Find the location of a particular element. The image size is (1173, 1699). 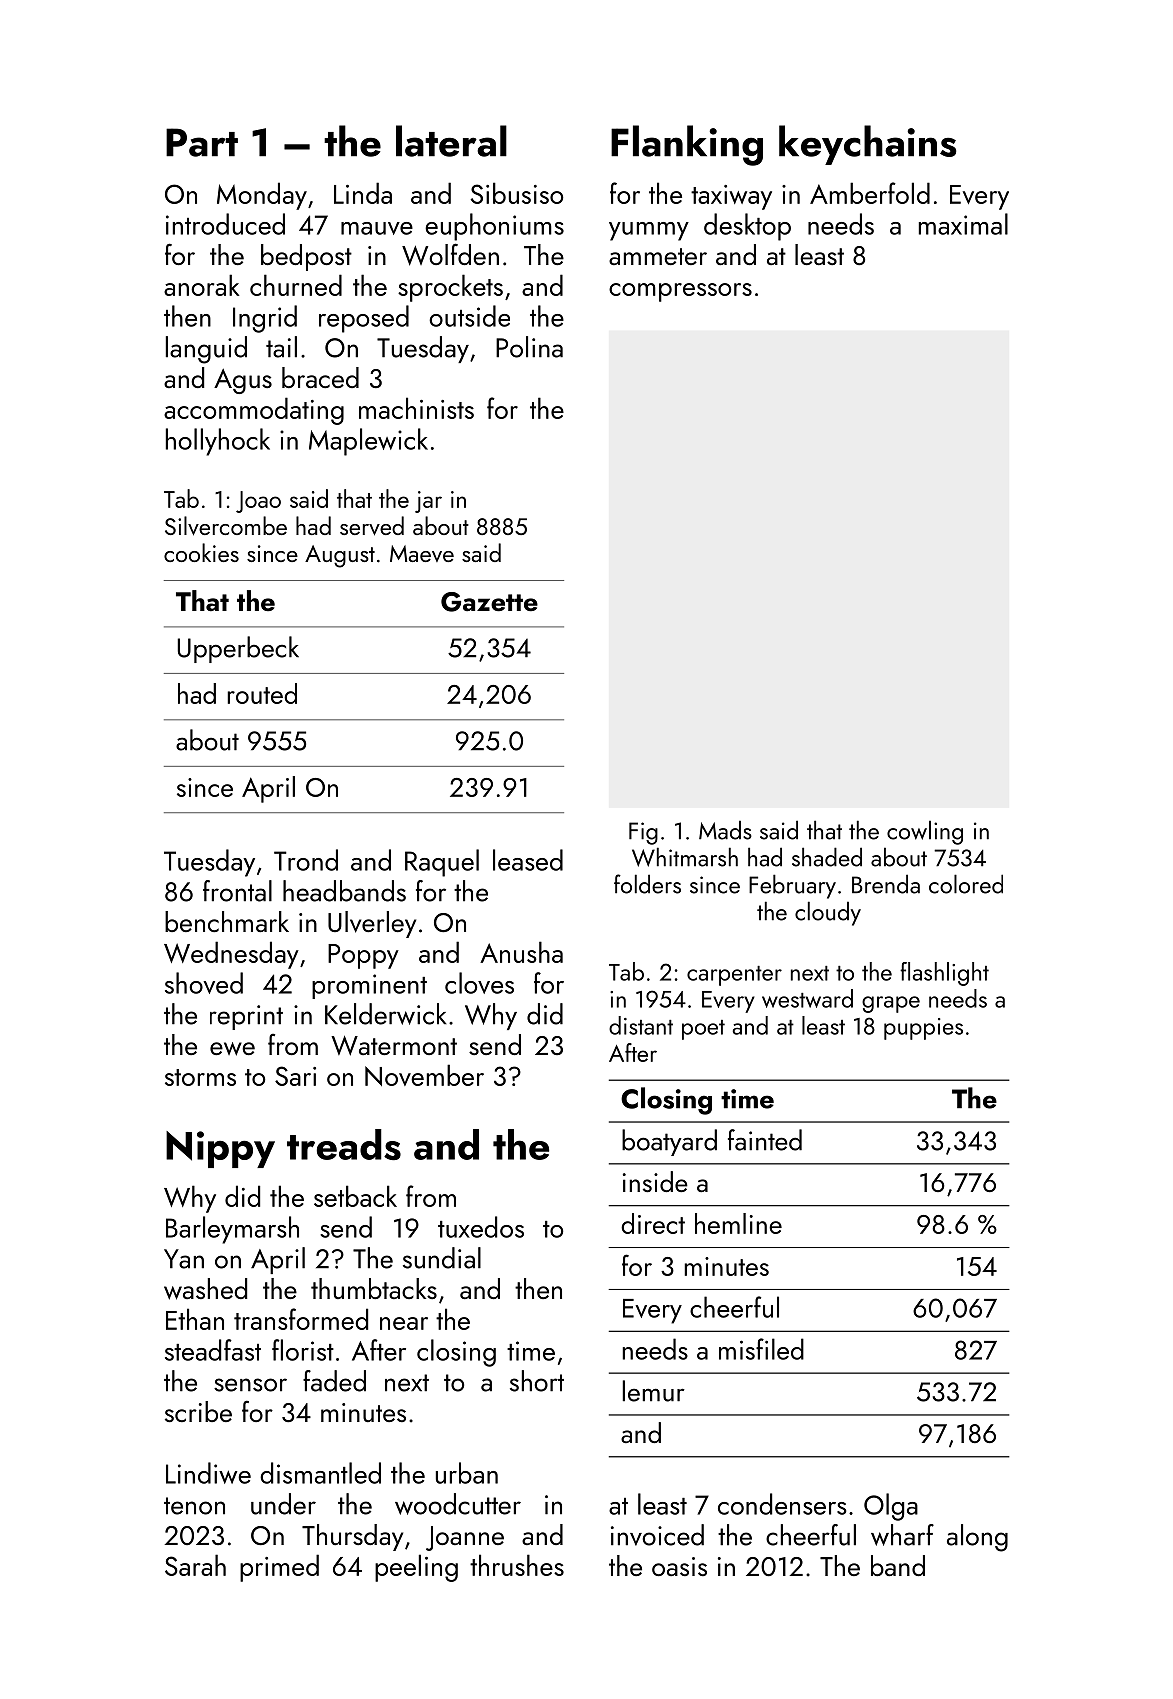

keychains is located at coordinates (868, 145).
